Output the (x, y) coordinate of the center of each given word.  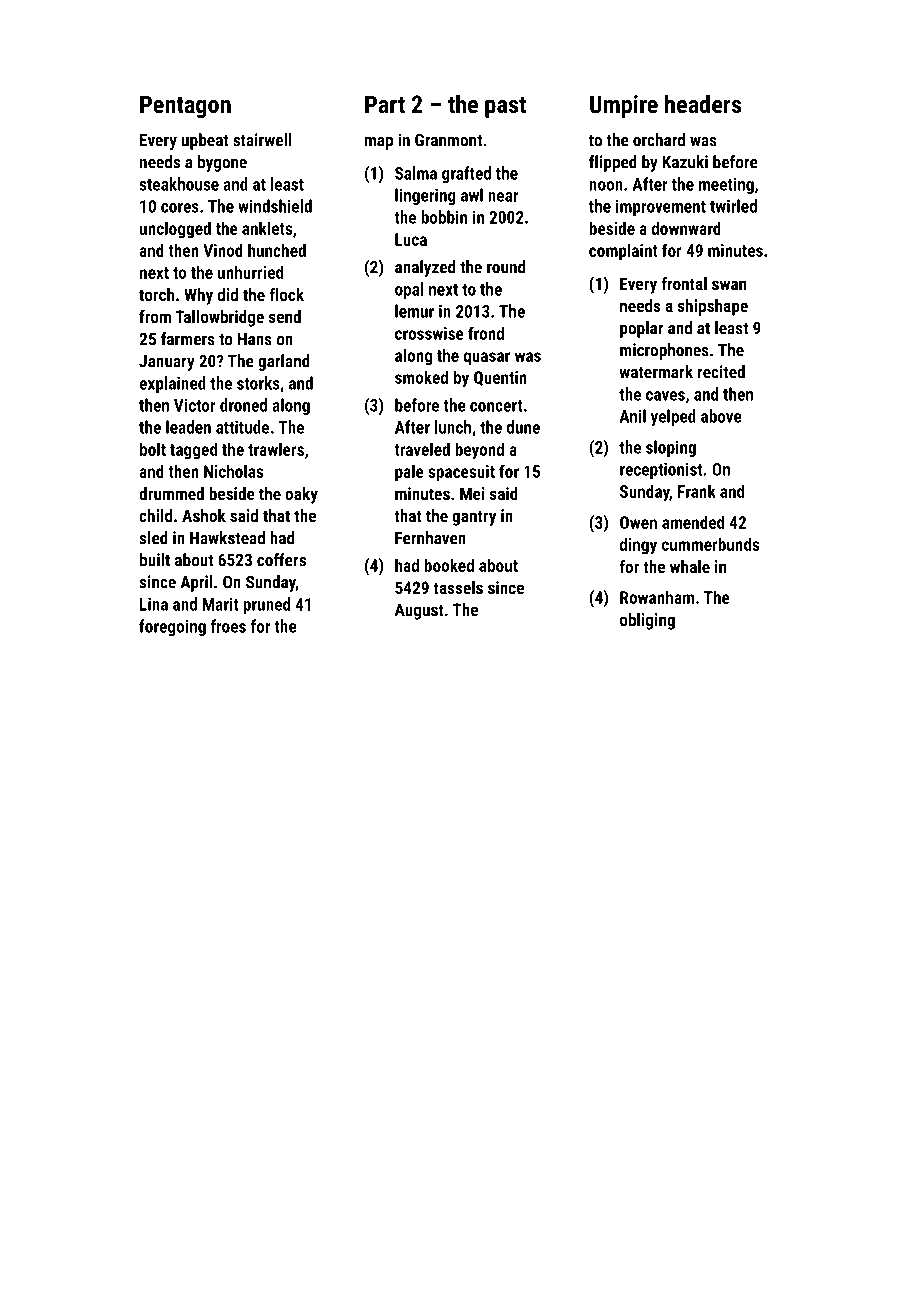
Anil (632, 416)
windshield (275, 206)
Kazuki (685, 162)
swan (729, 285)
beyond (479, 451)
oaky (301, 495)
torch (156, 294)
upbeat (205, 141)
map (379, 143)
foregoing (172, 627)
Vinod (223, 250)
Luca (411, 239)
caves (665, 396)
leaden (188, 427)
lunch (453, 427)
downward (686, 228)
